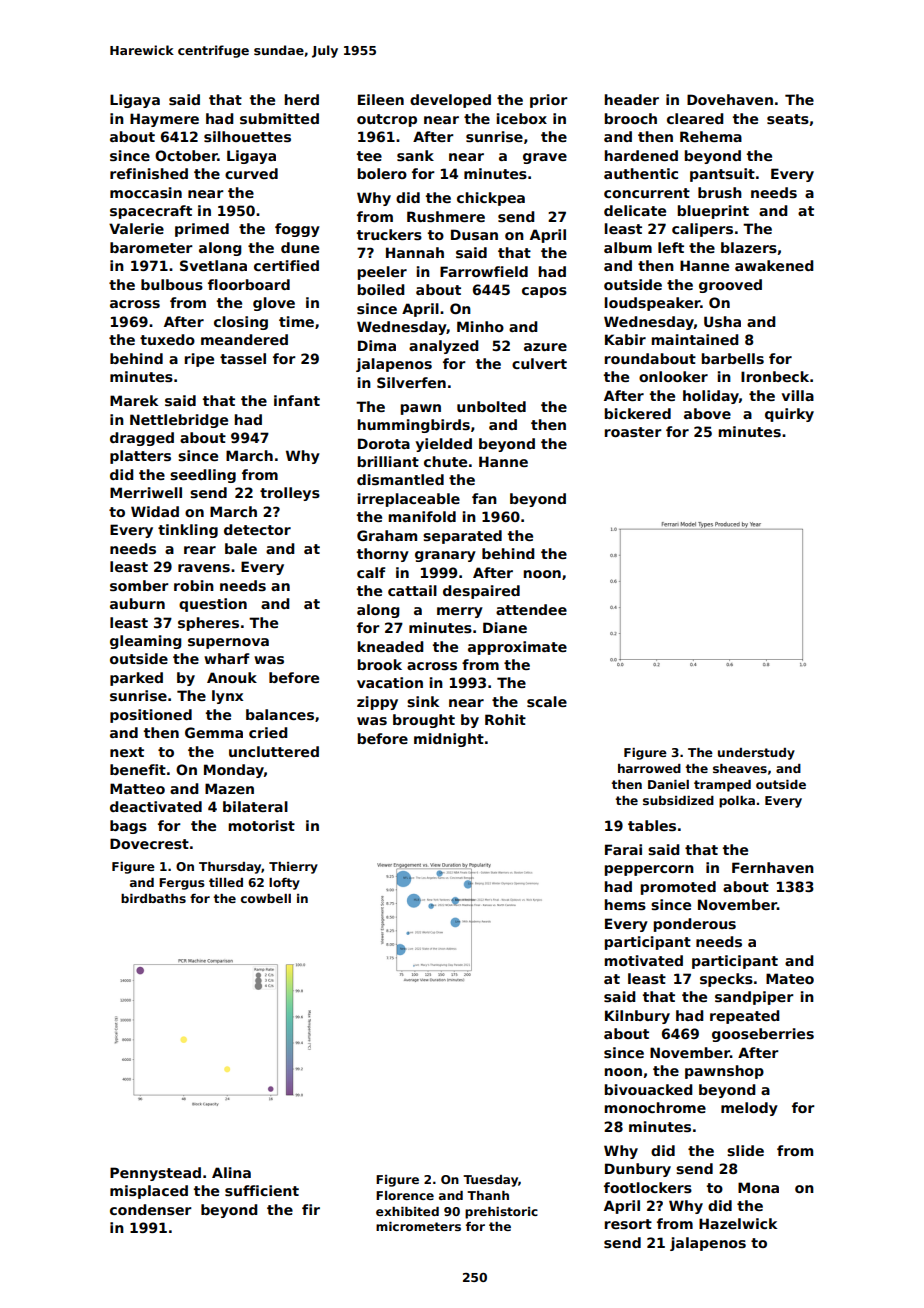 The height and width of the document is (1308, 924). What do you see at coordinates (293, 868) in the document?
I see `Thierry` at bounding box center [293, 868].
